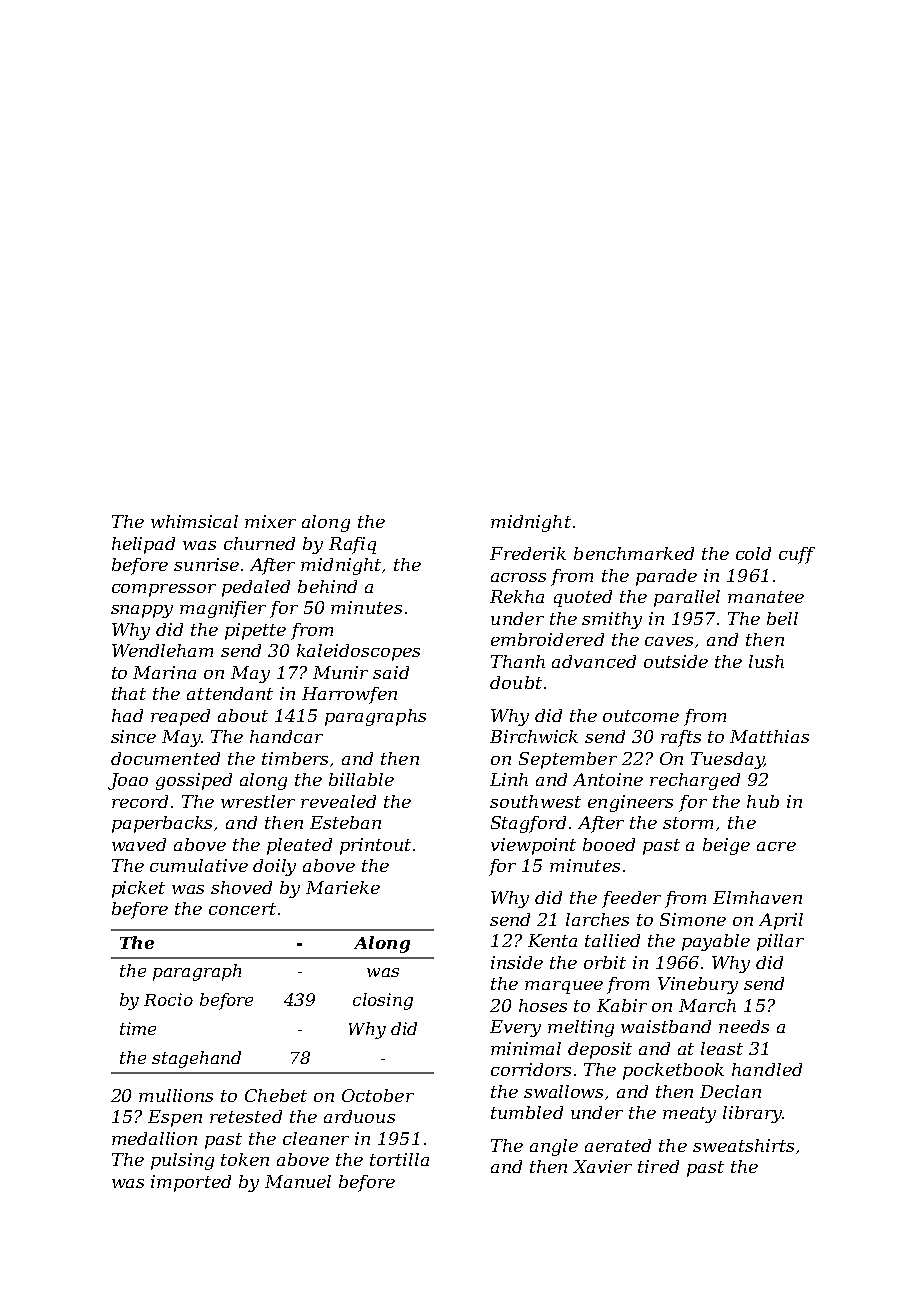 The width and height of the screenshot is (924, 1311). What do you see at coordinates (533, 846) in the screenshot?
I see `viewpoint` at bounding box center [533, 846].
